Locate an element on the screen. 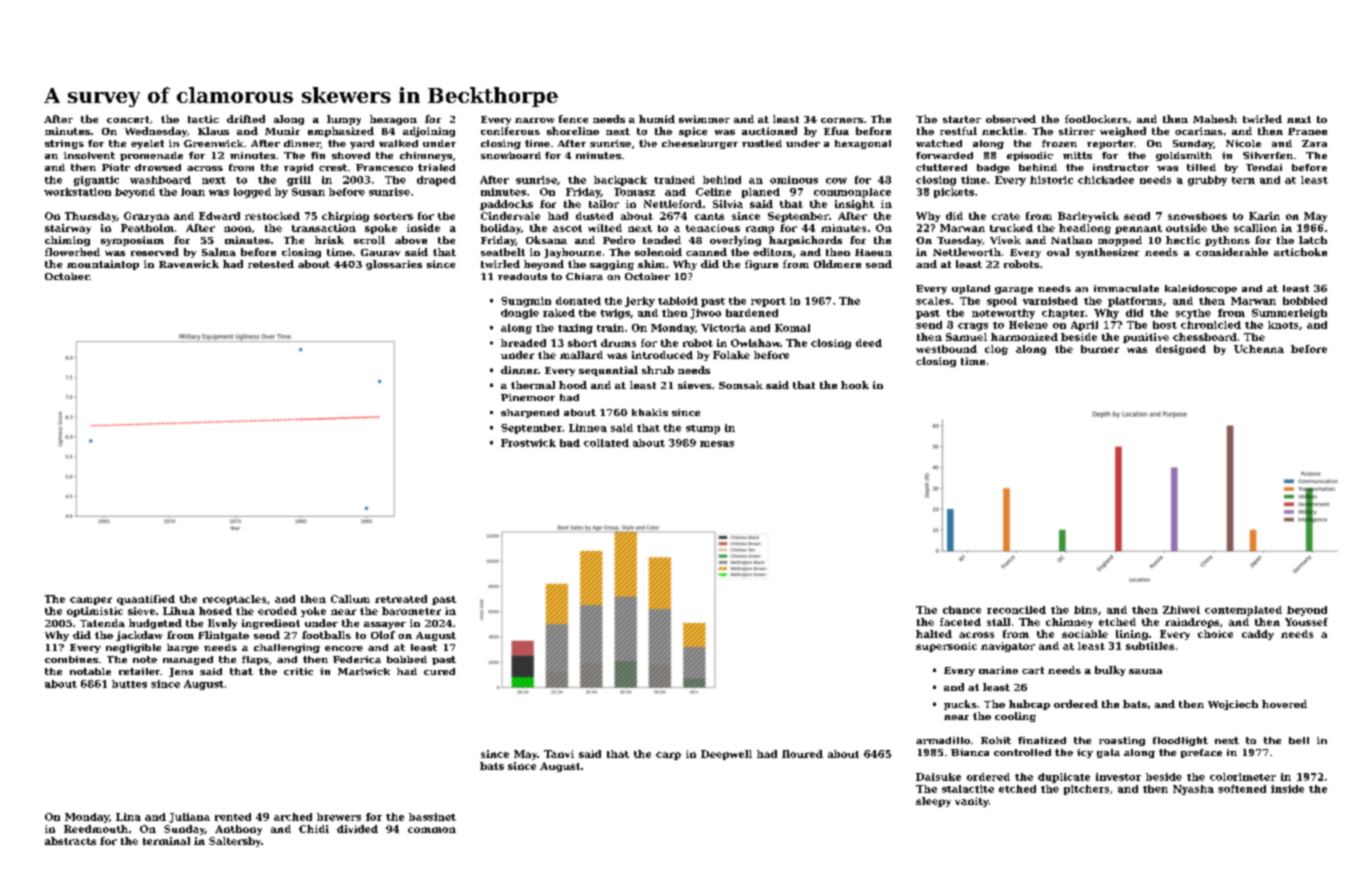  Efua is located at coordinates (836, 131).
